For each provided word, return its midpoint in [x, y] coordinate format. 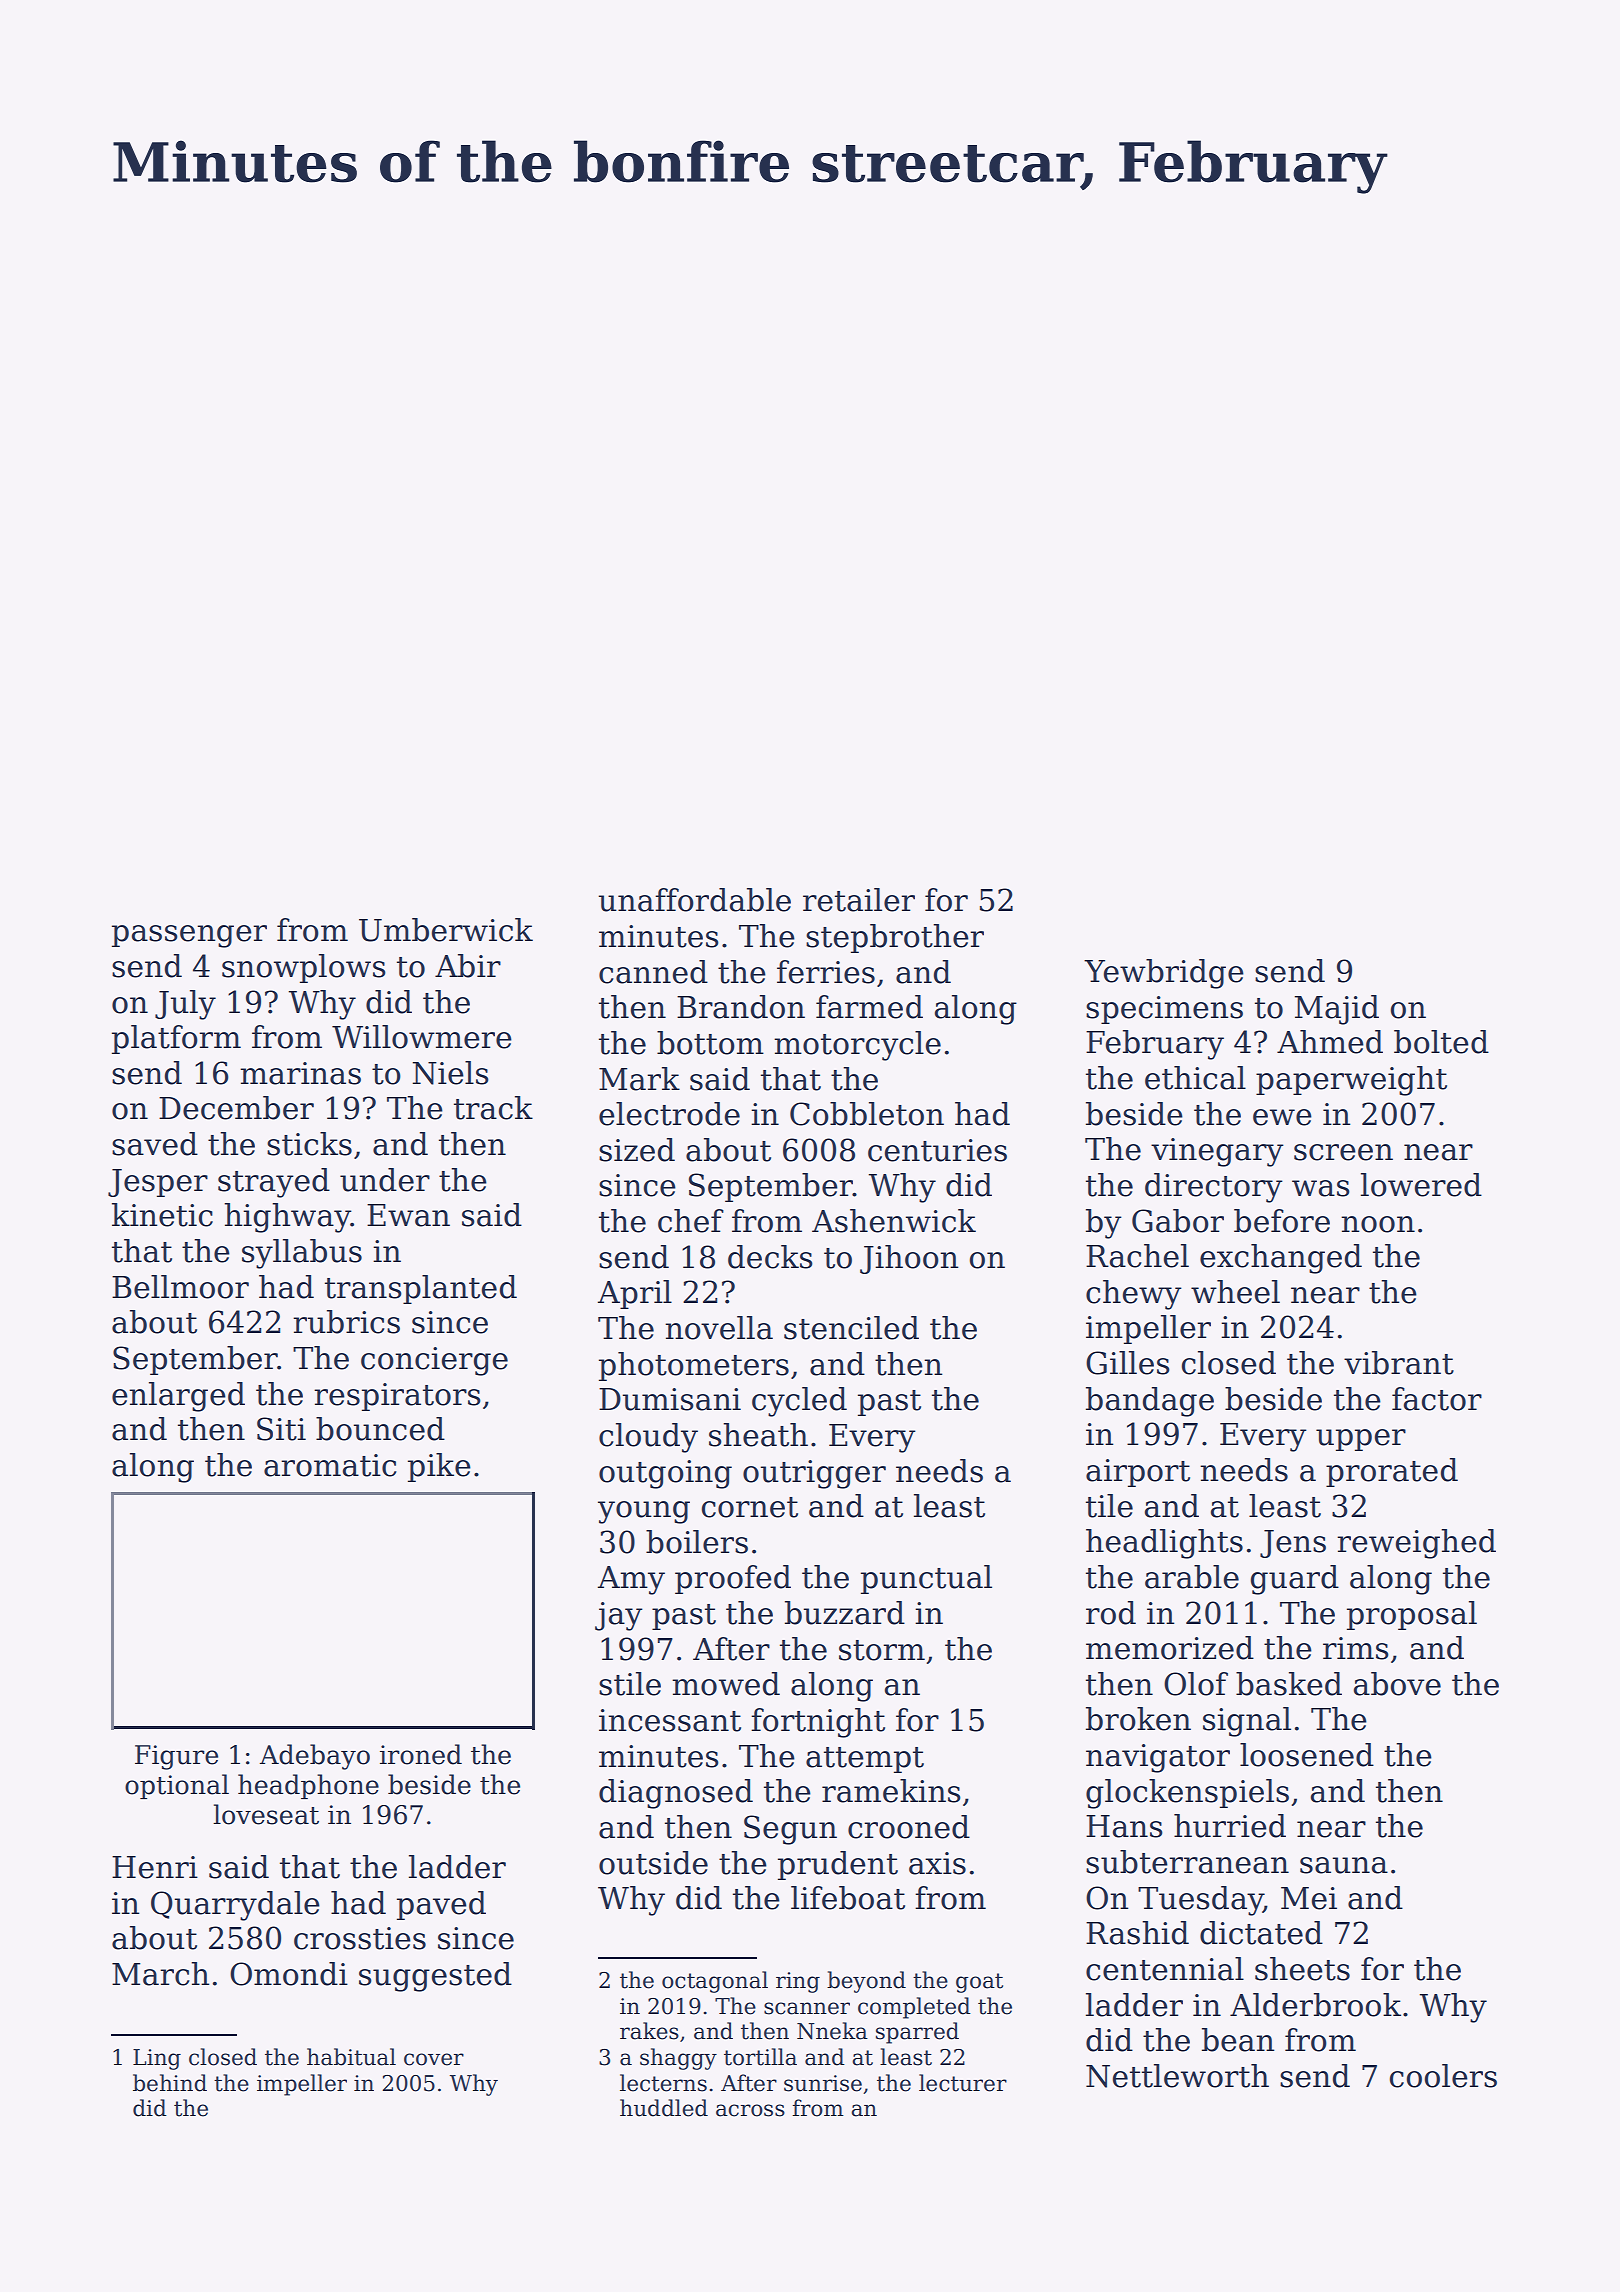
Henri [155, 1867]
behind [170, 2083]
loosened [1307, 1755]
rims [1356, 1648]
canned [653, 972]
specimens [1164, 1010]
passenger [189, 936]
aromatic [330, 1465]
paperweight [1351, 1081]
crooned [909, 1827]
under [385, 1180]
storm [882, 1650]
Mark [639, 1079]
